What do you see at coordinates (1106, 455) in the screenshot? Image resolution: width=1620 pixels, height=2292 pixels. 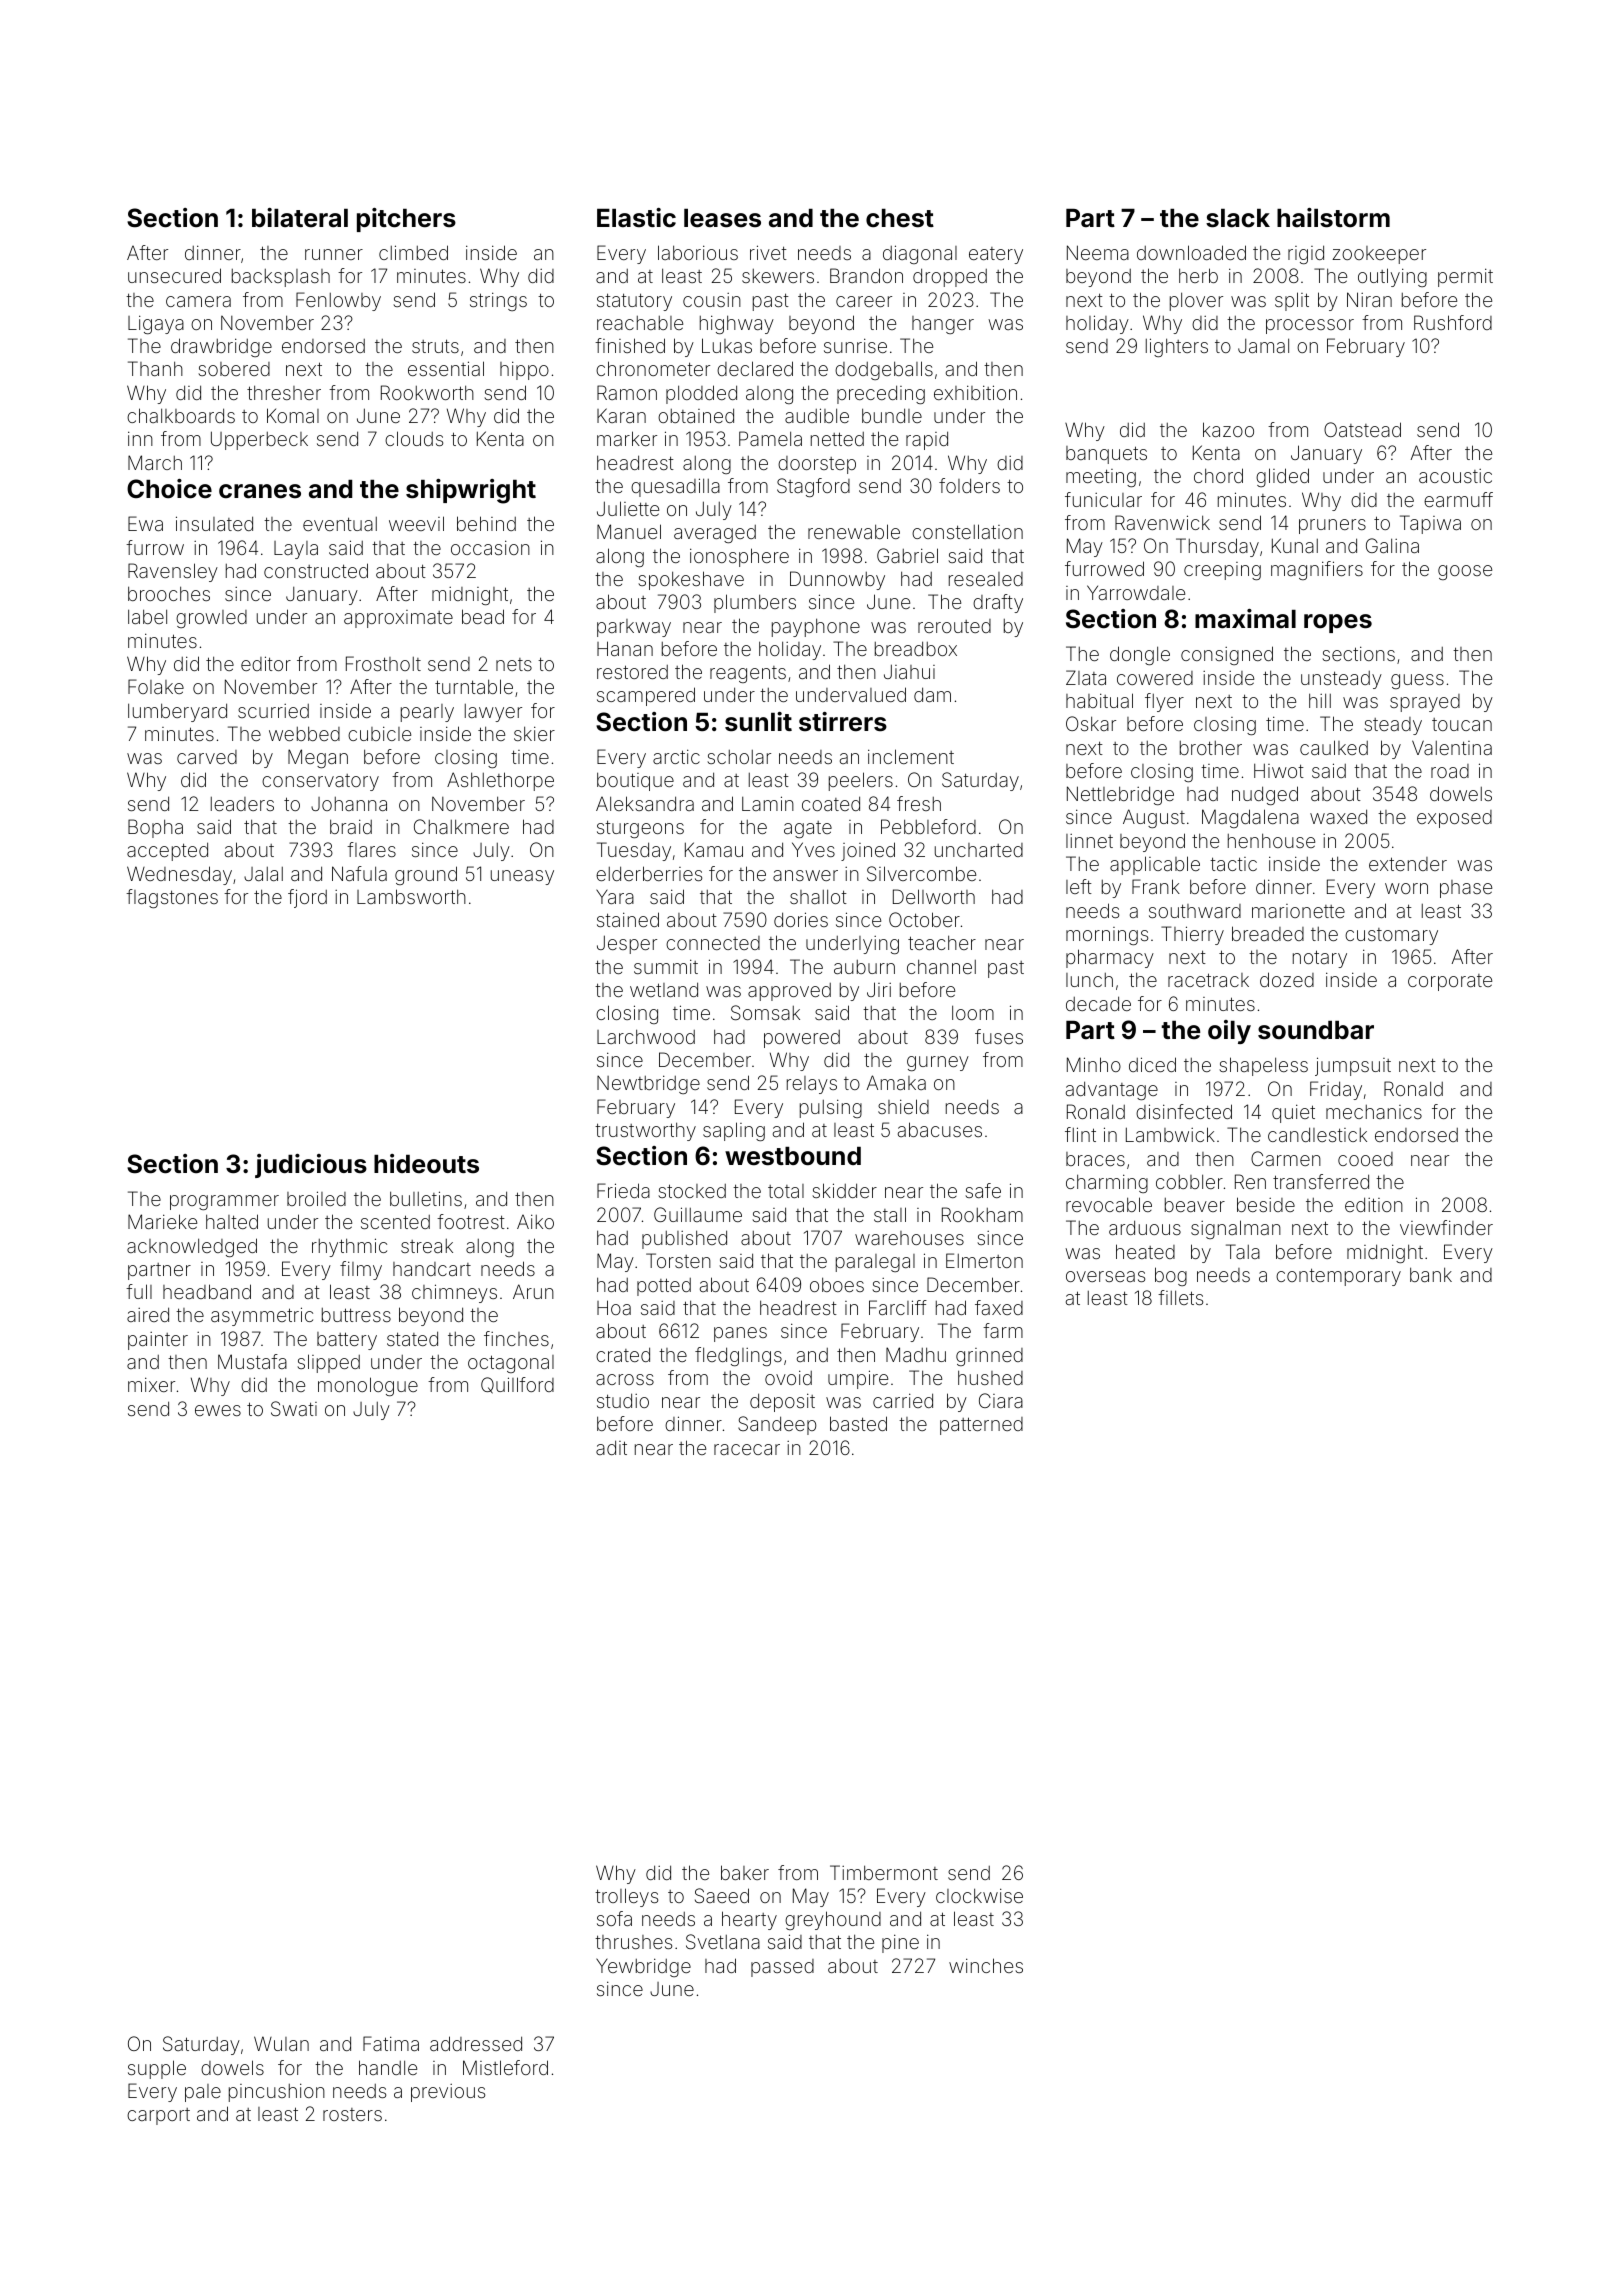 I see `banquets` at bounding box center [1106, 455].
